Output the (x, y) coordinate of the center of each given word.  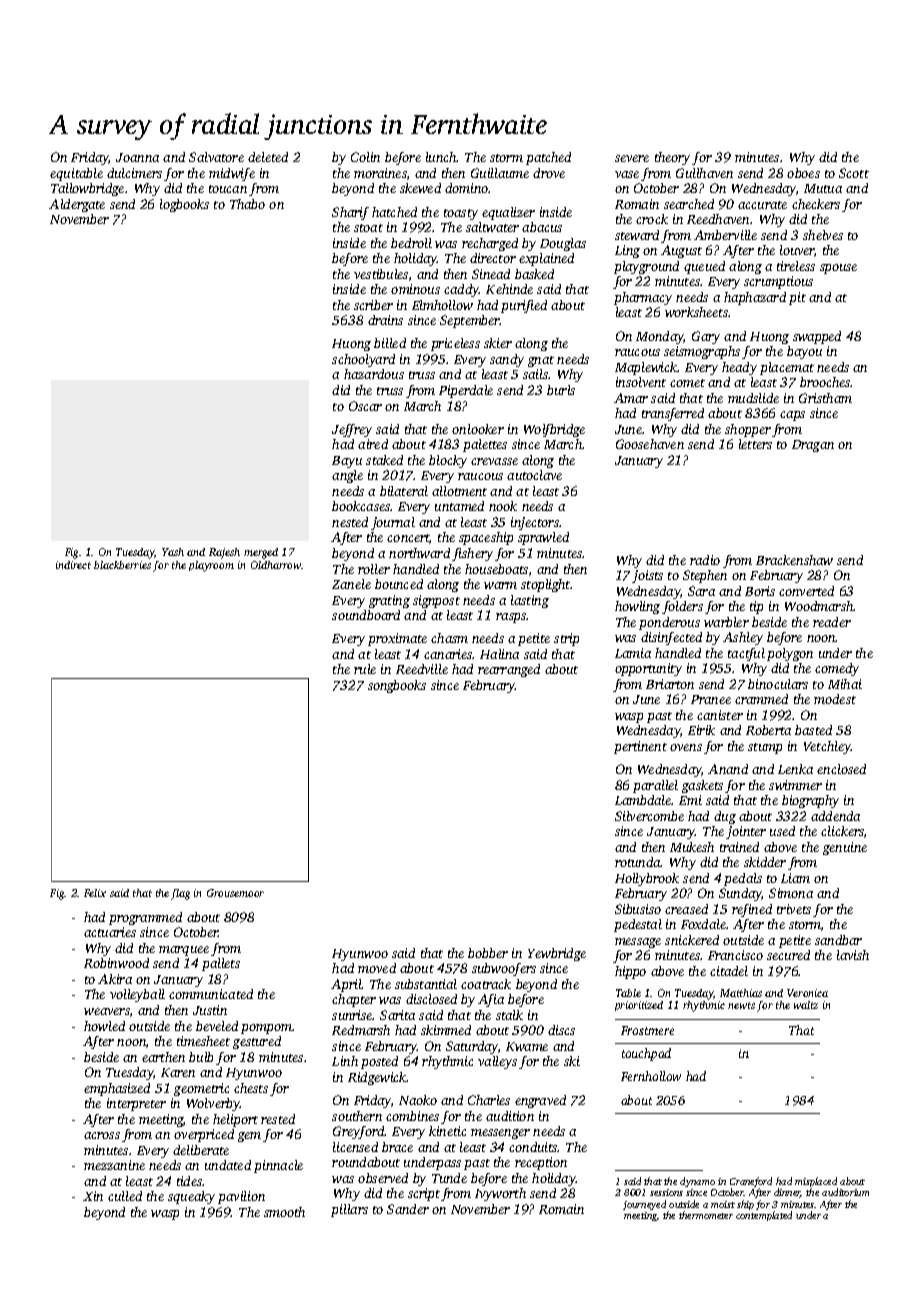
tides (189, 1181)
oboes (803, 173)
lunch (441, 157)
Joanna (137, 157)
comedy (837, 669)
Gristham (825, 398)
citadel (729, 971)
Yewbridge (557, 954)
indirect (73, 565)
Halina (499, 654)
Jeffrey (352, 430)
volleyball (137, 995)
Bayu (347, 462)
